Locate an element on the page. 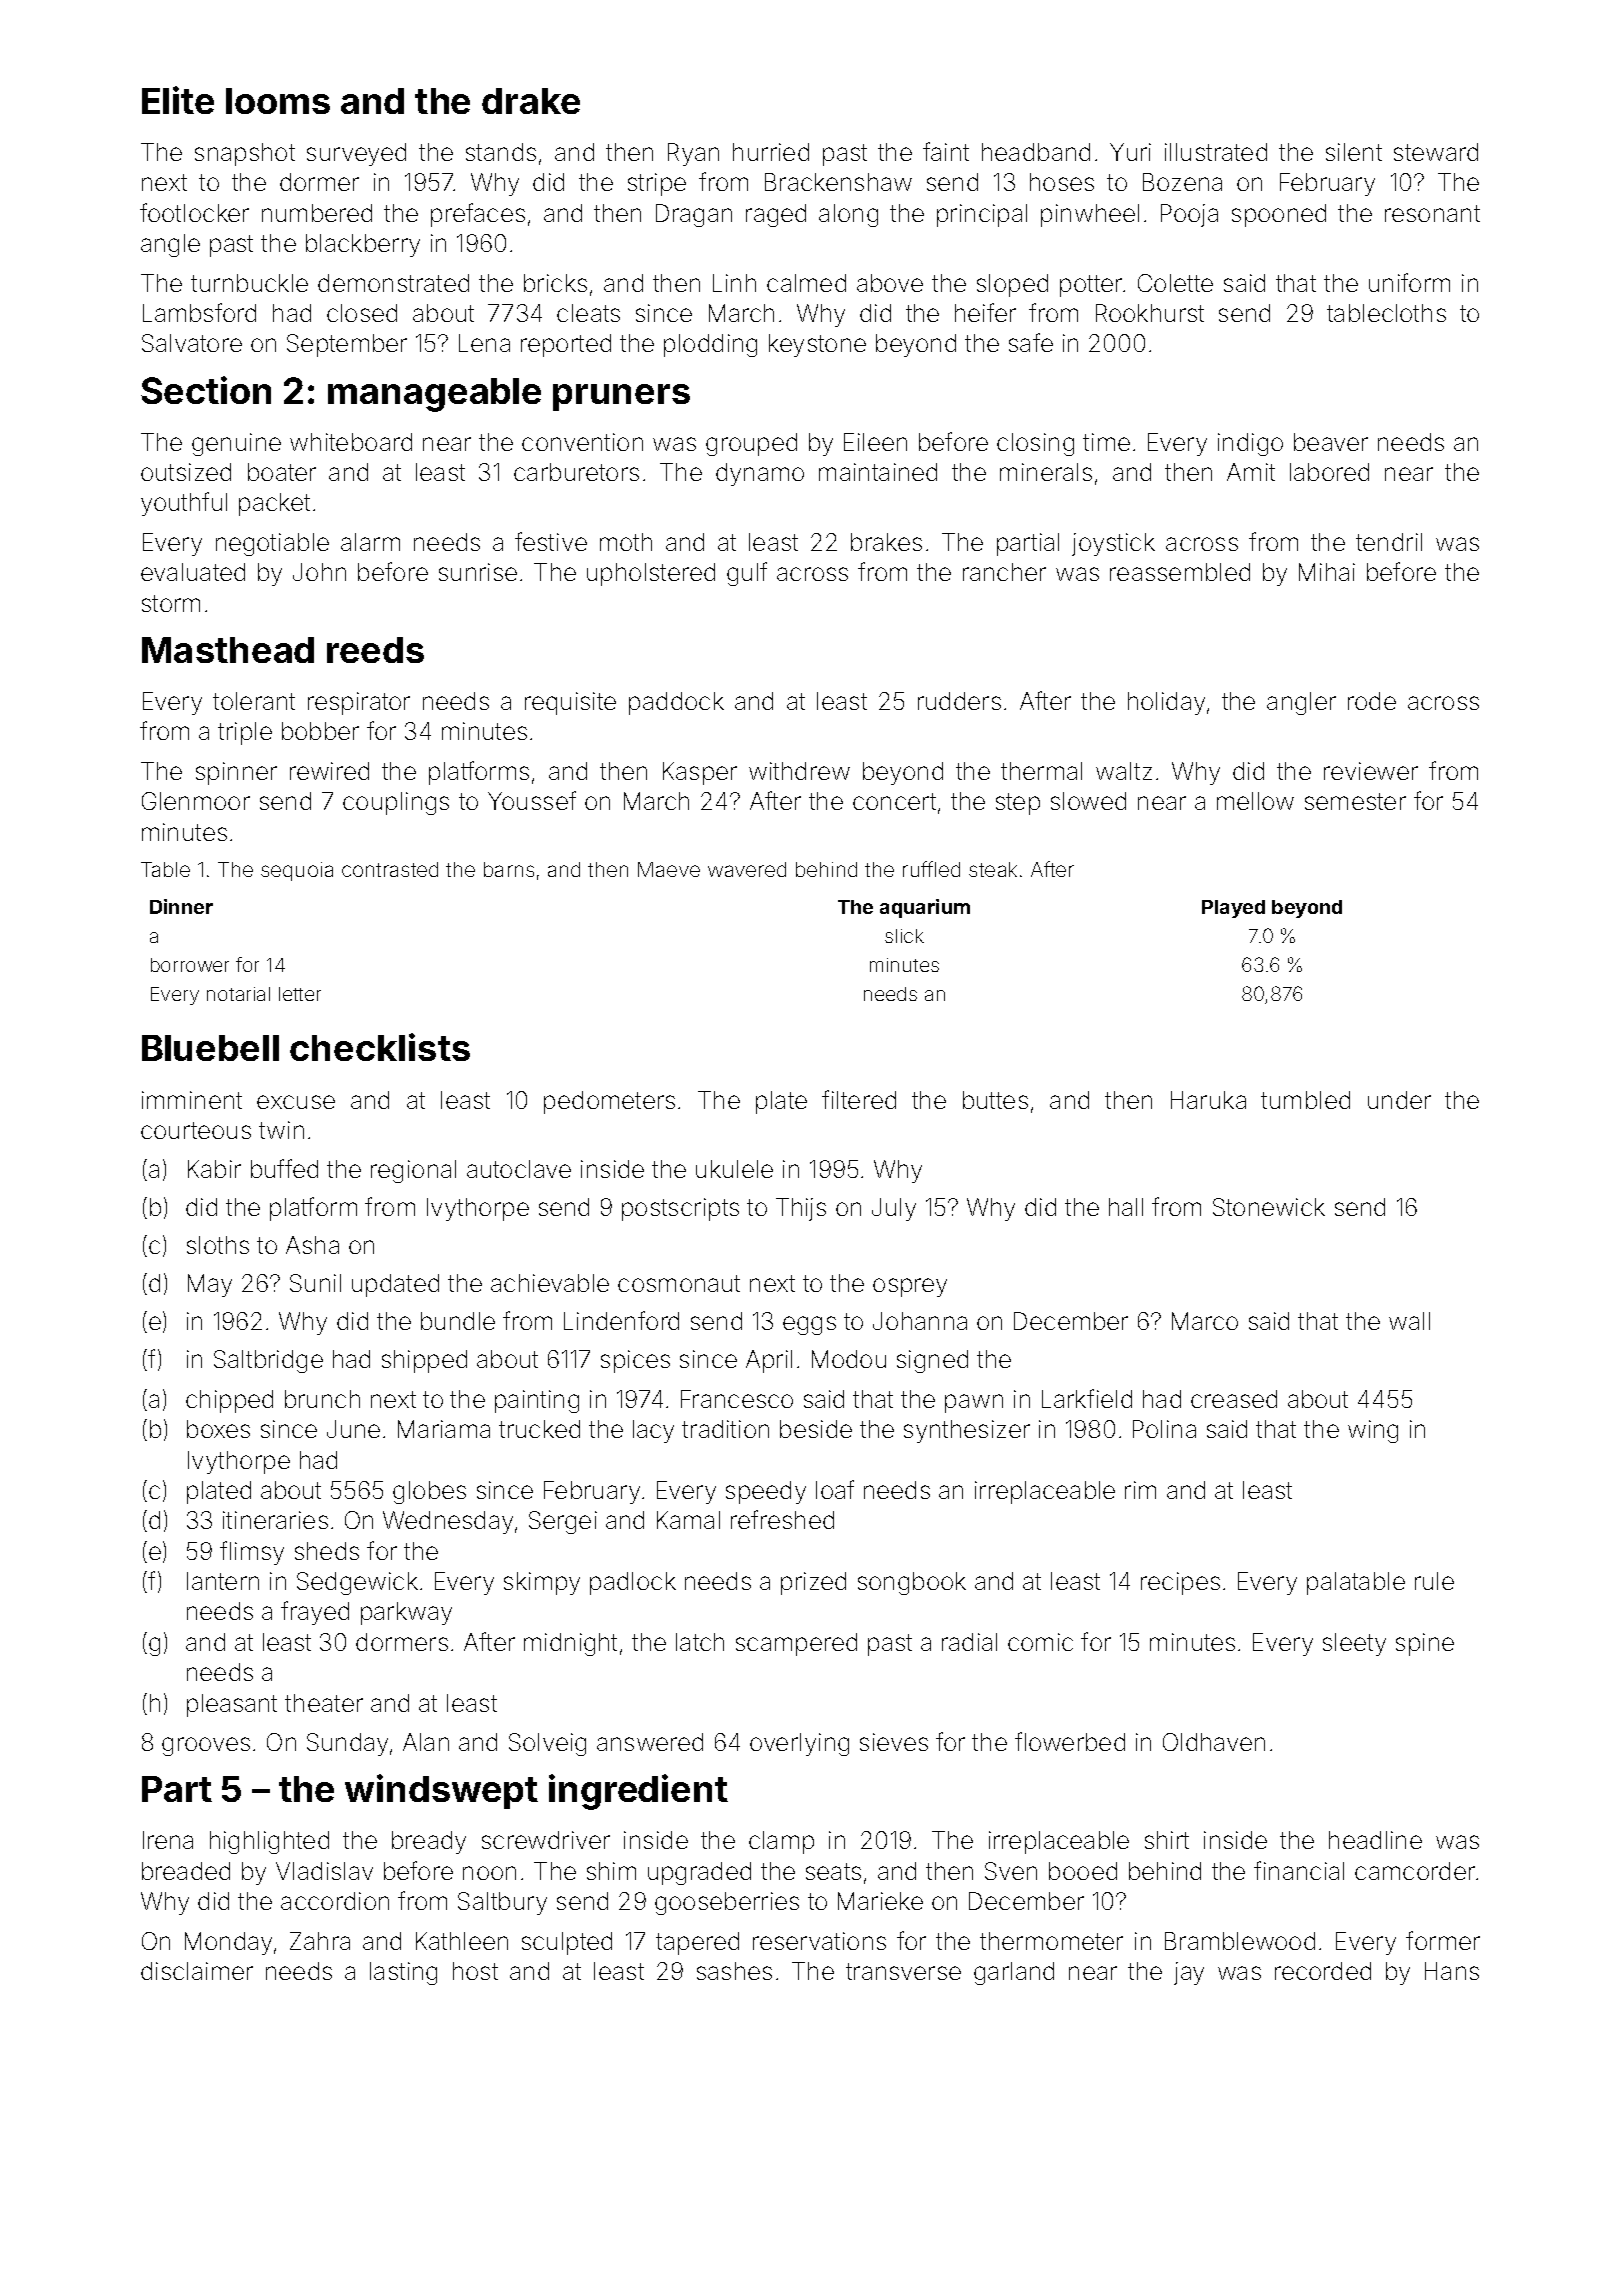  host is located at coordinates (475, 1971).
